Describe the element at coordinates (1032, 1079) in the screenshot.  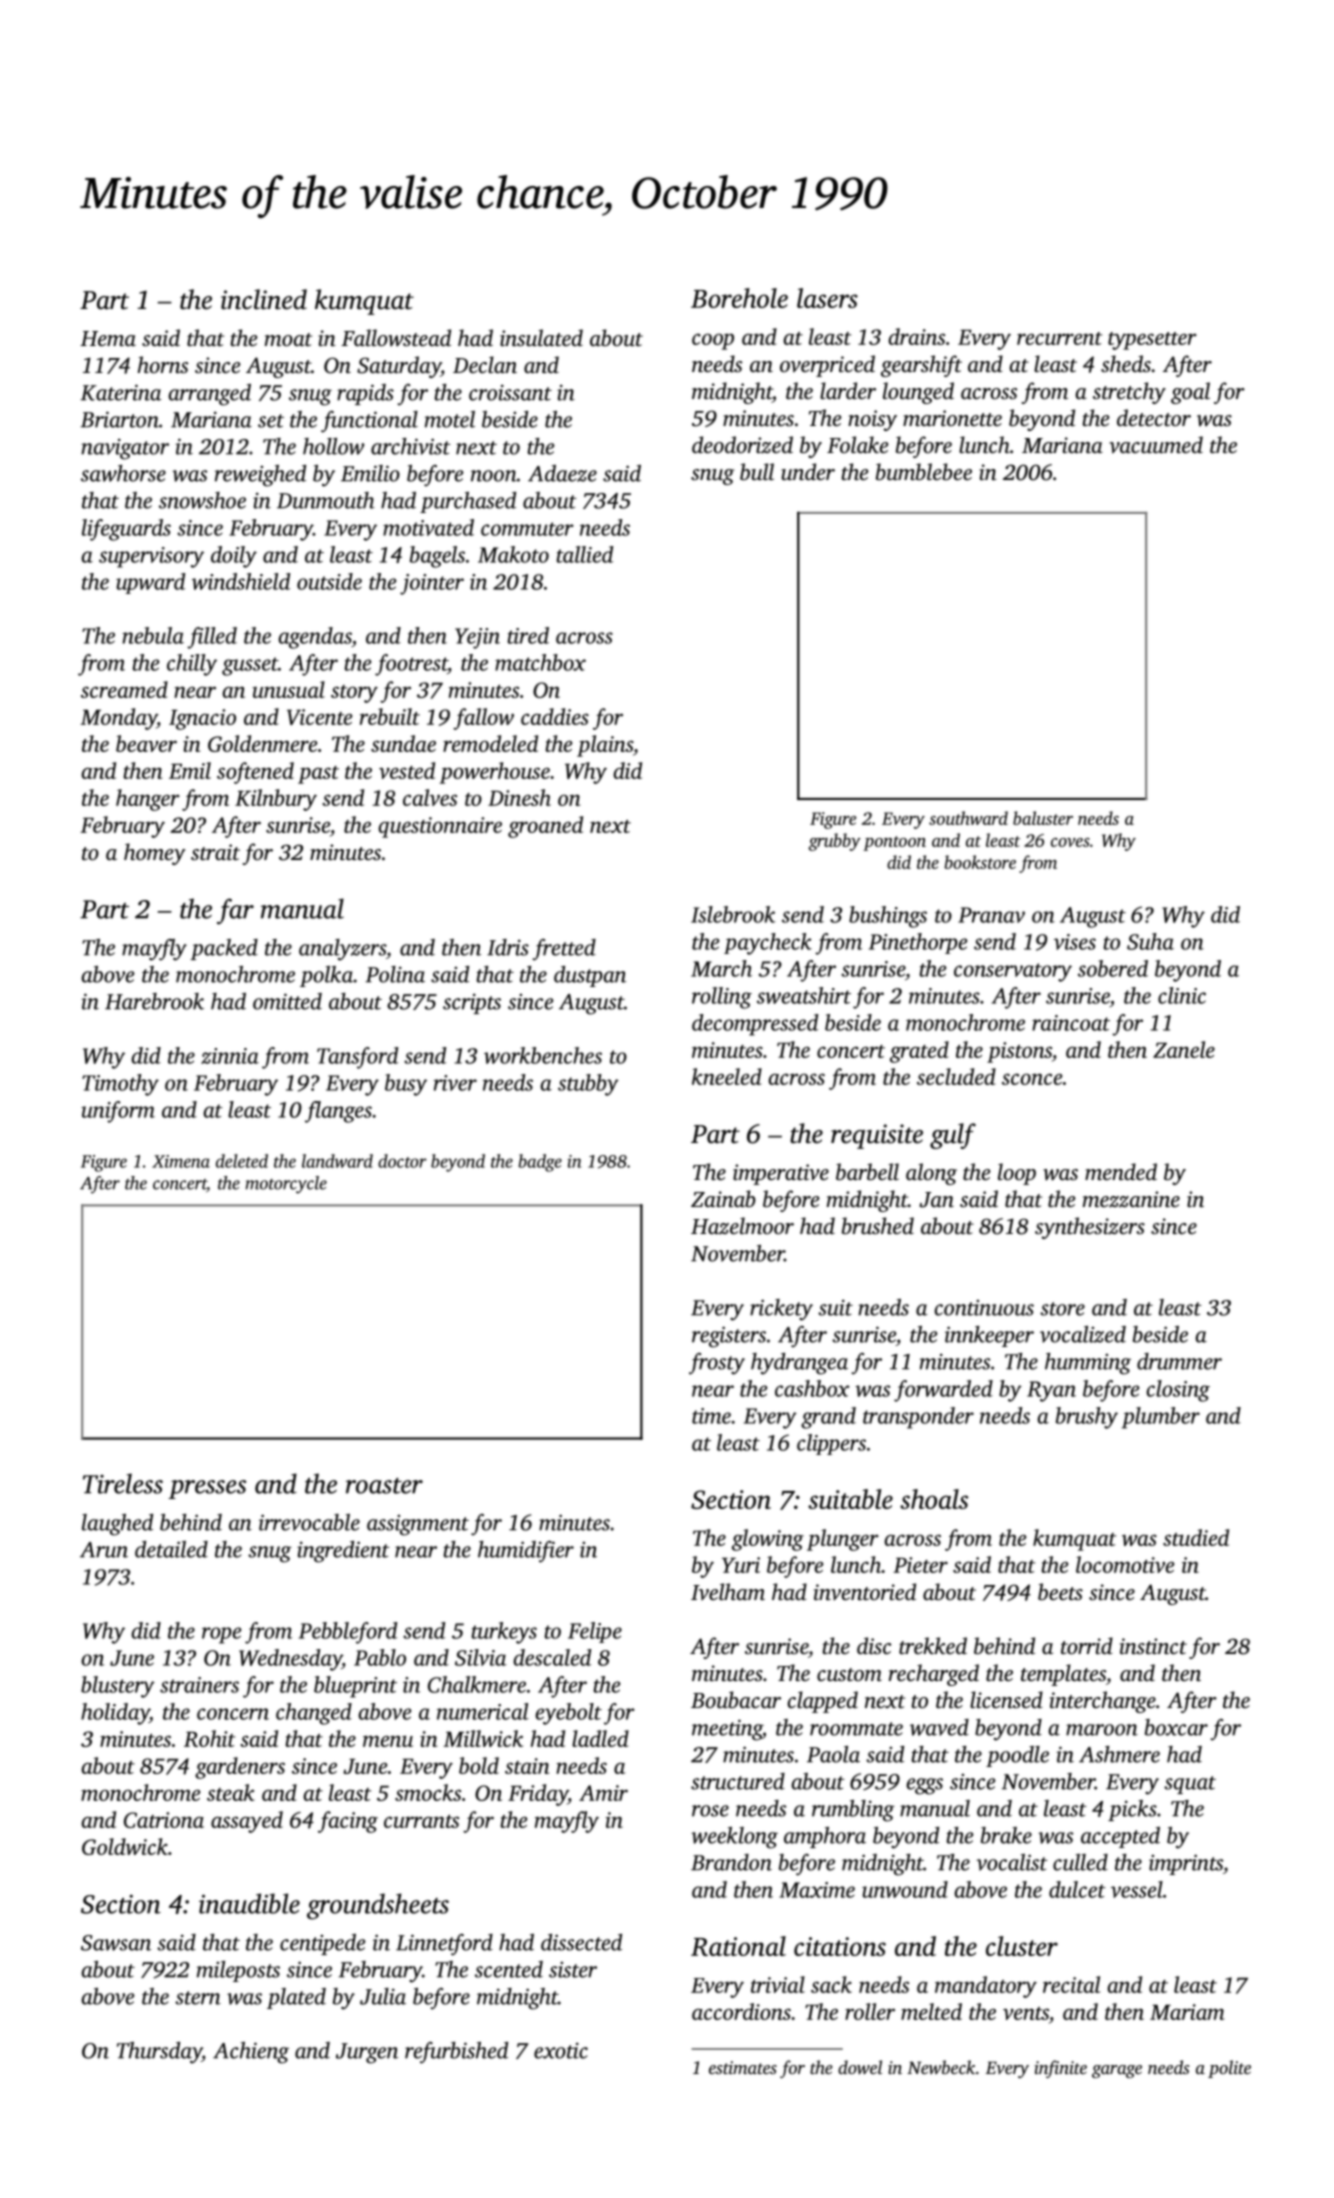
I see `sconce` at that location.
